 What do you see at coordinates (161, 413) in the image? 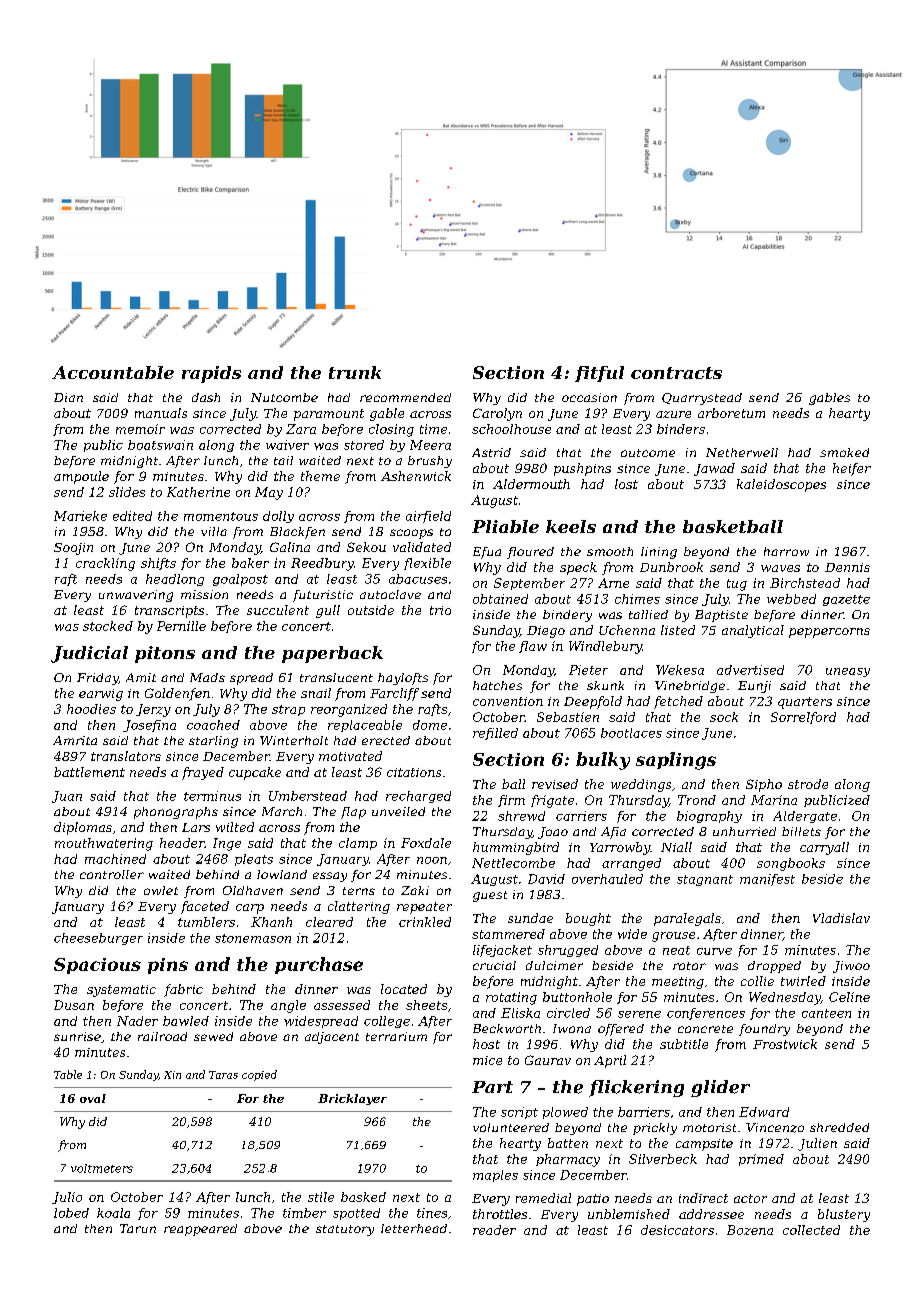
I see `manuals` at bounding box center [161, 413].
